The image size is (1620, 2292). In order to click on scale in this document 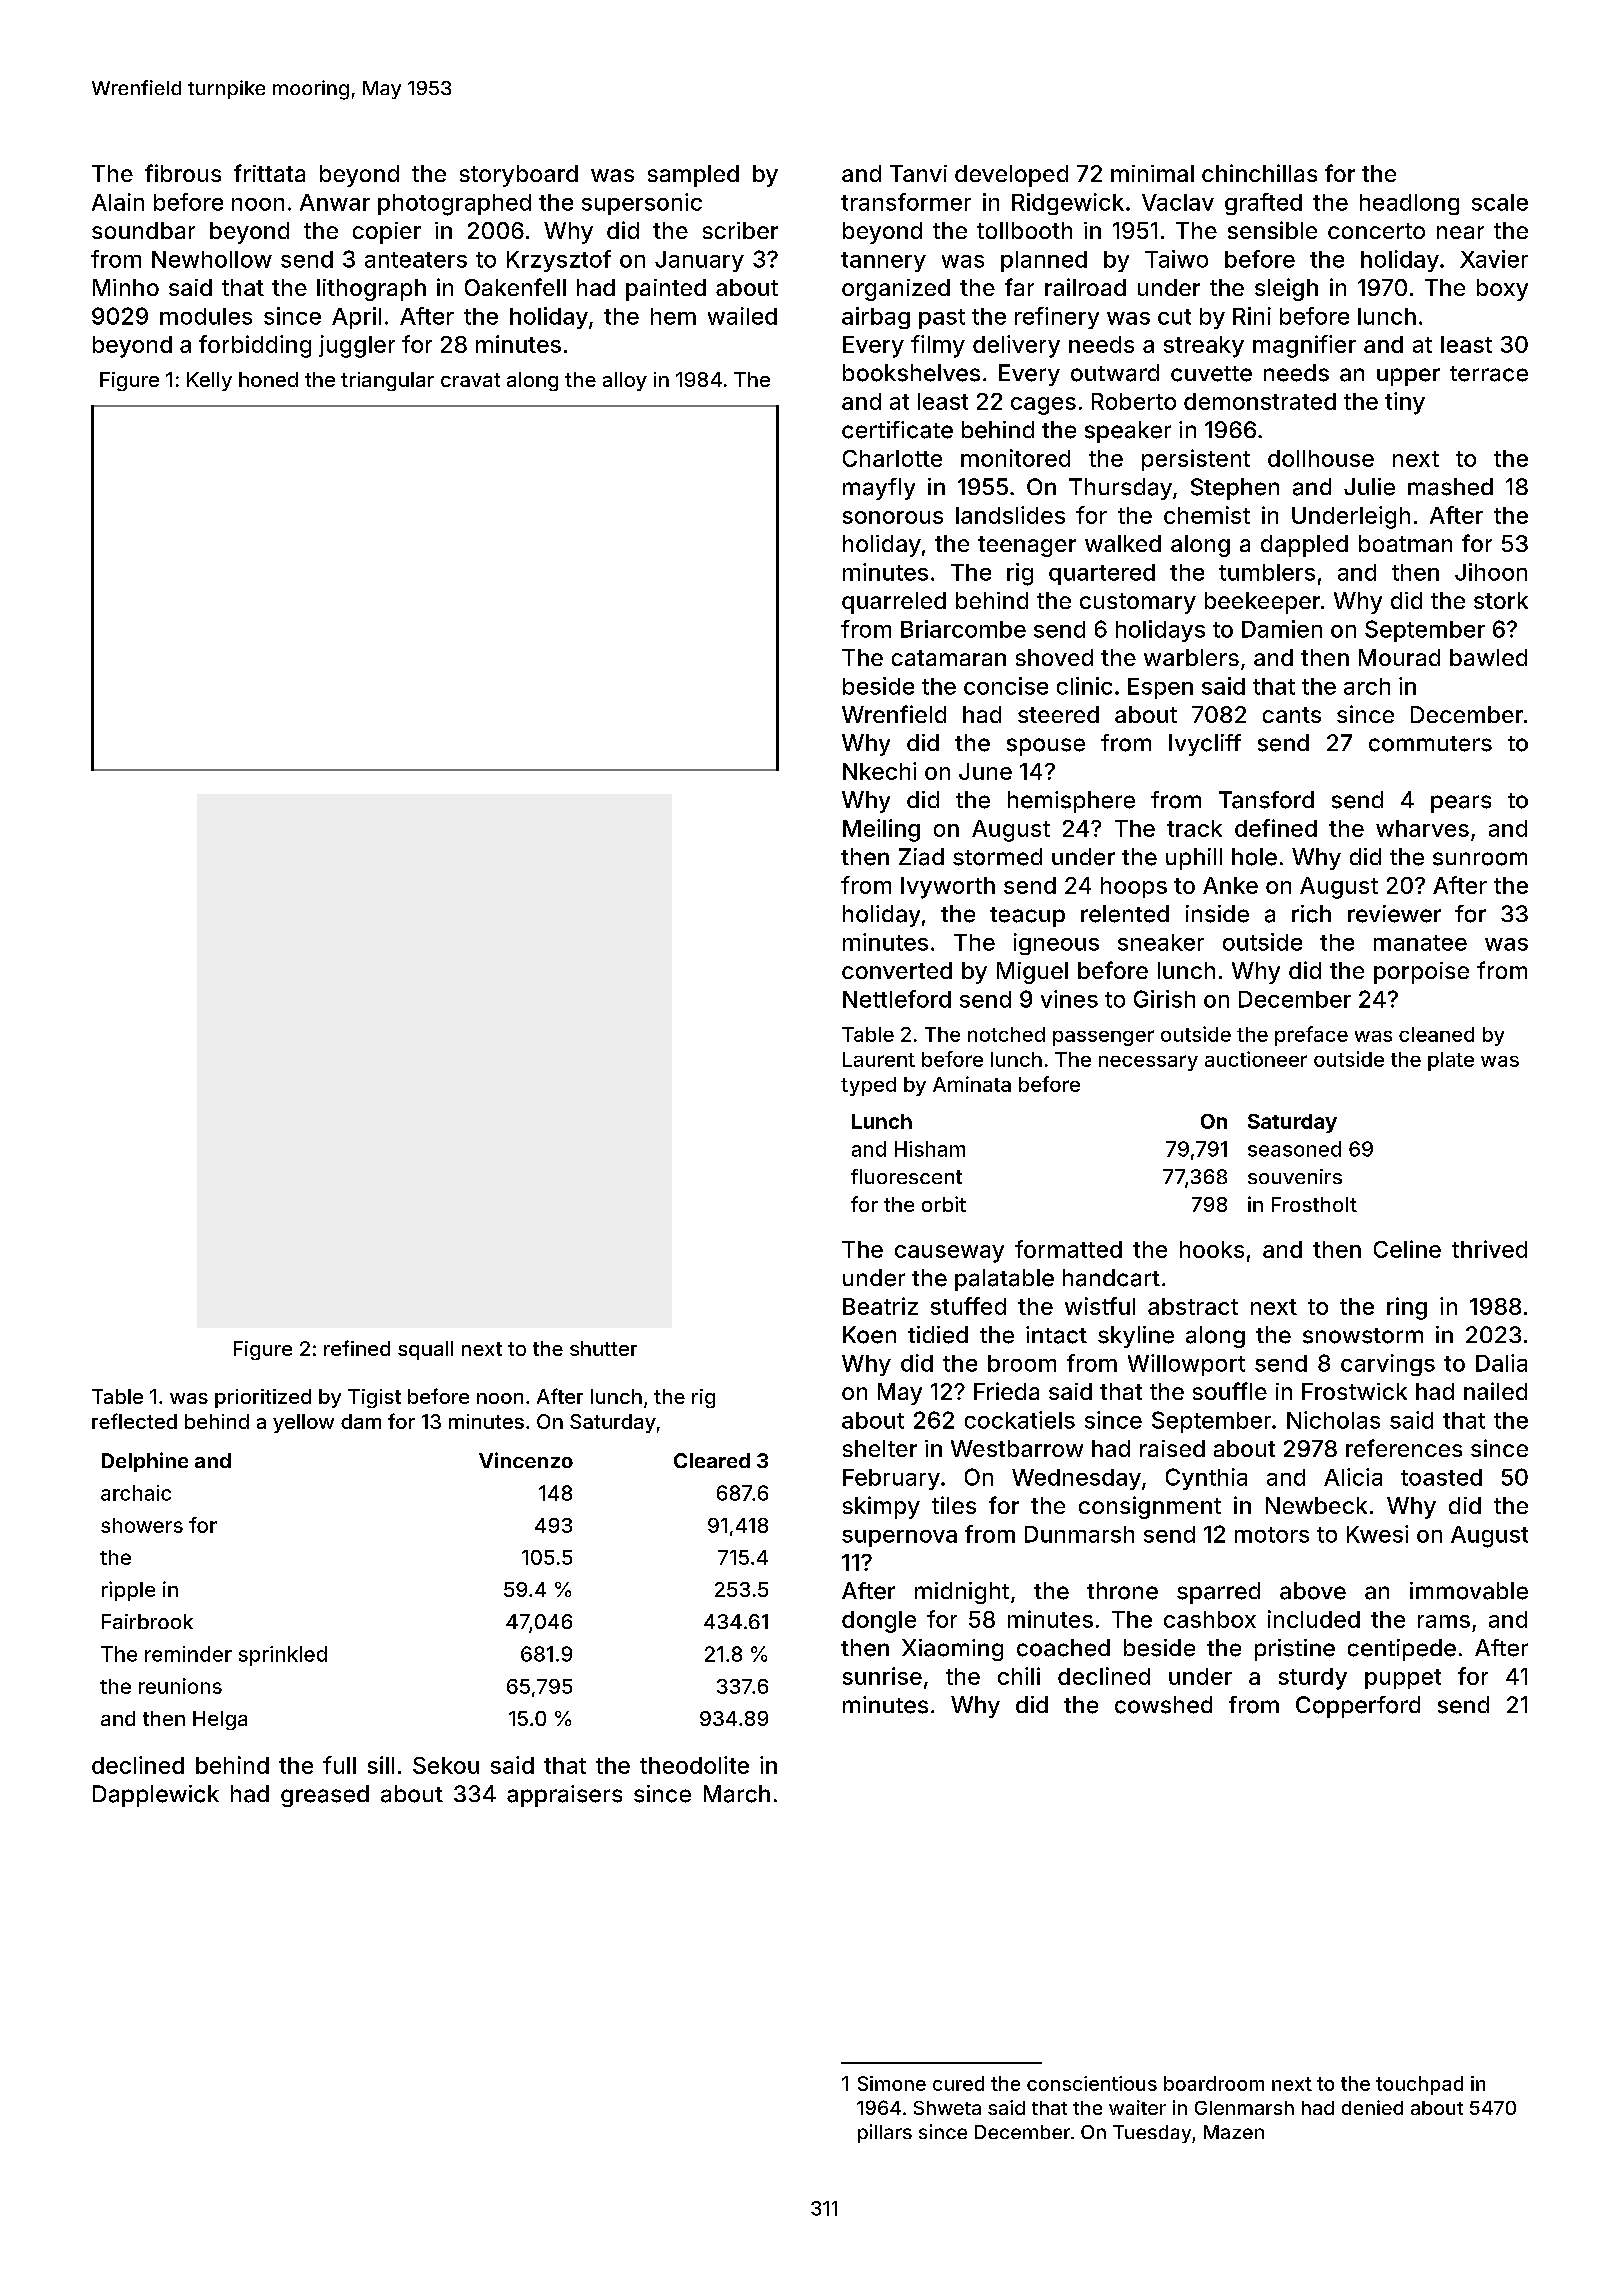, I will do `click(1500, 202)`.
